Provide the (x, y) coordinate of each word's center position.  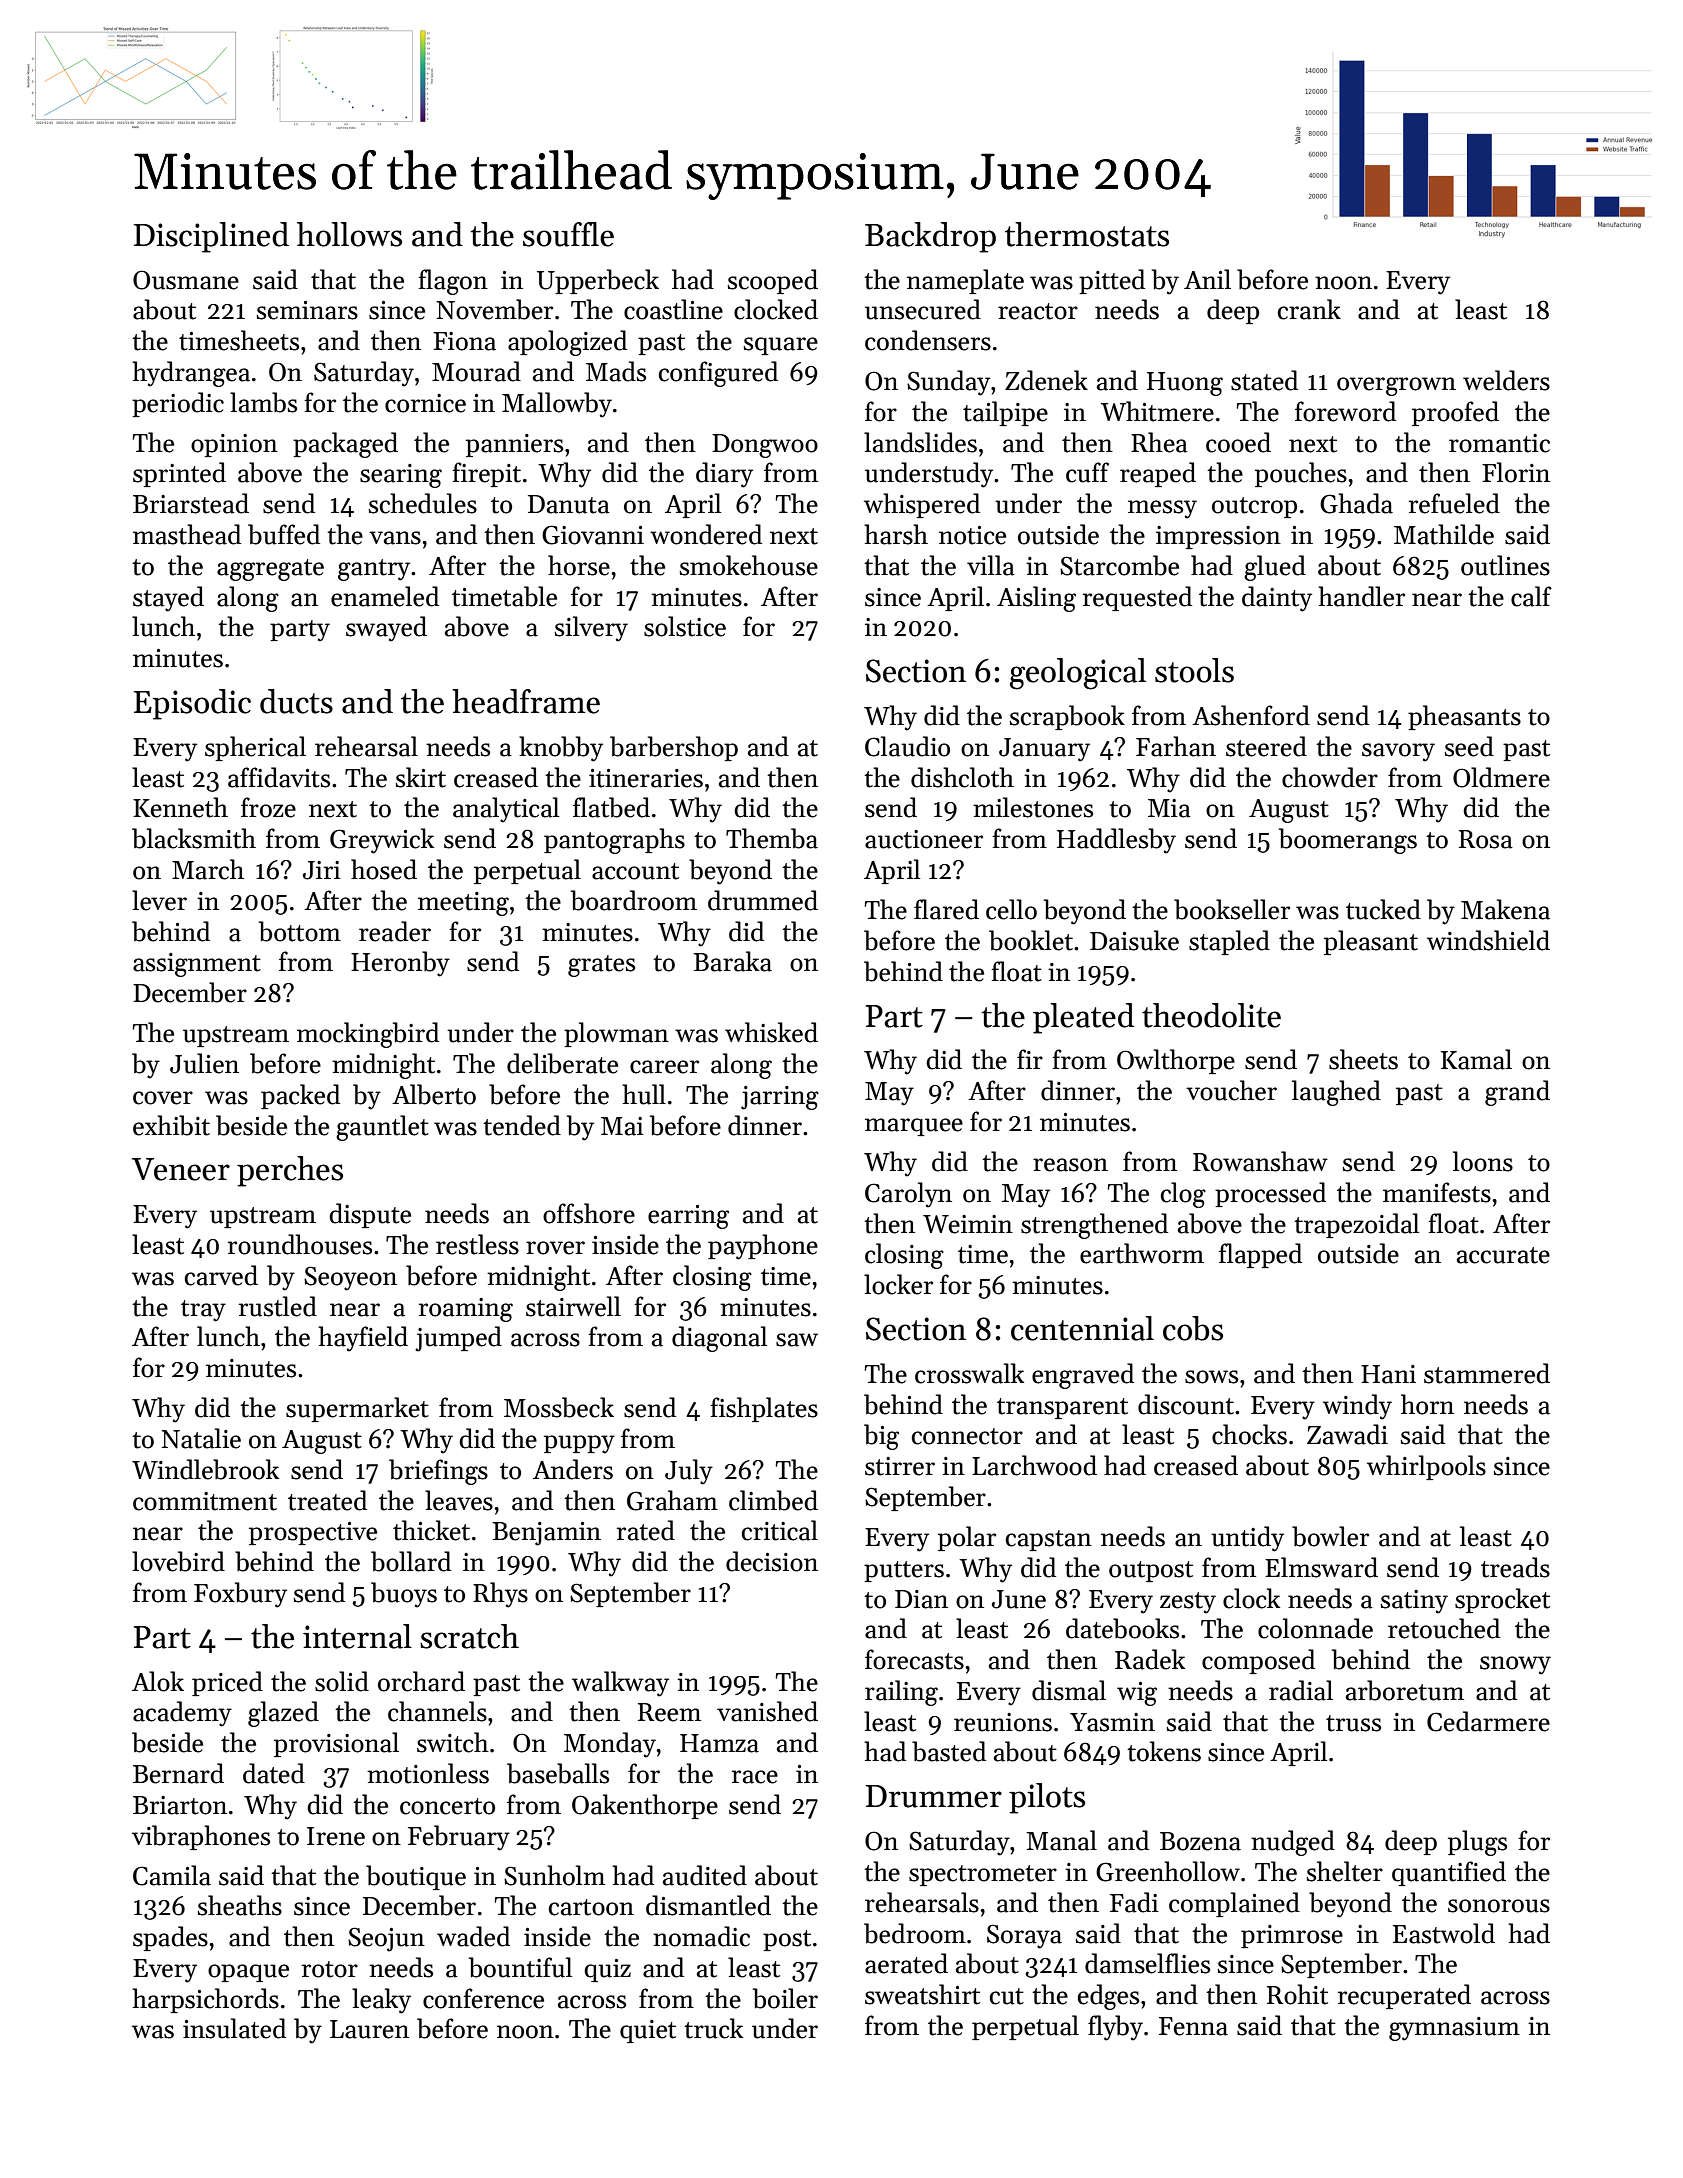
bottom (300, 931)
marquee (914, 1127)
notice (972, 535)
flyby (1115, 2028)
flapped (1260, 1255)
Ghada (1356, 503)
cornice (425, 403)
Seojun (386, 1939)
